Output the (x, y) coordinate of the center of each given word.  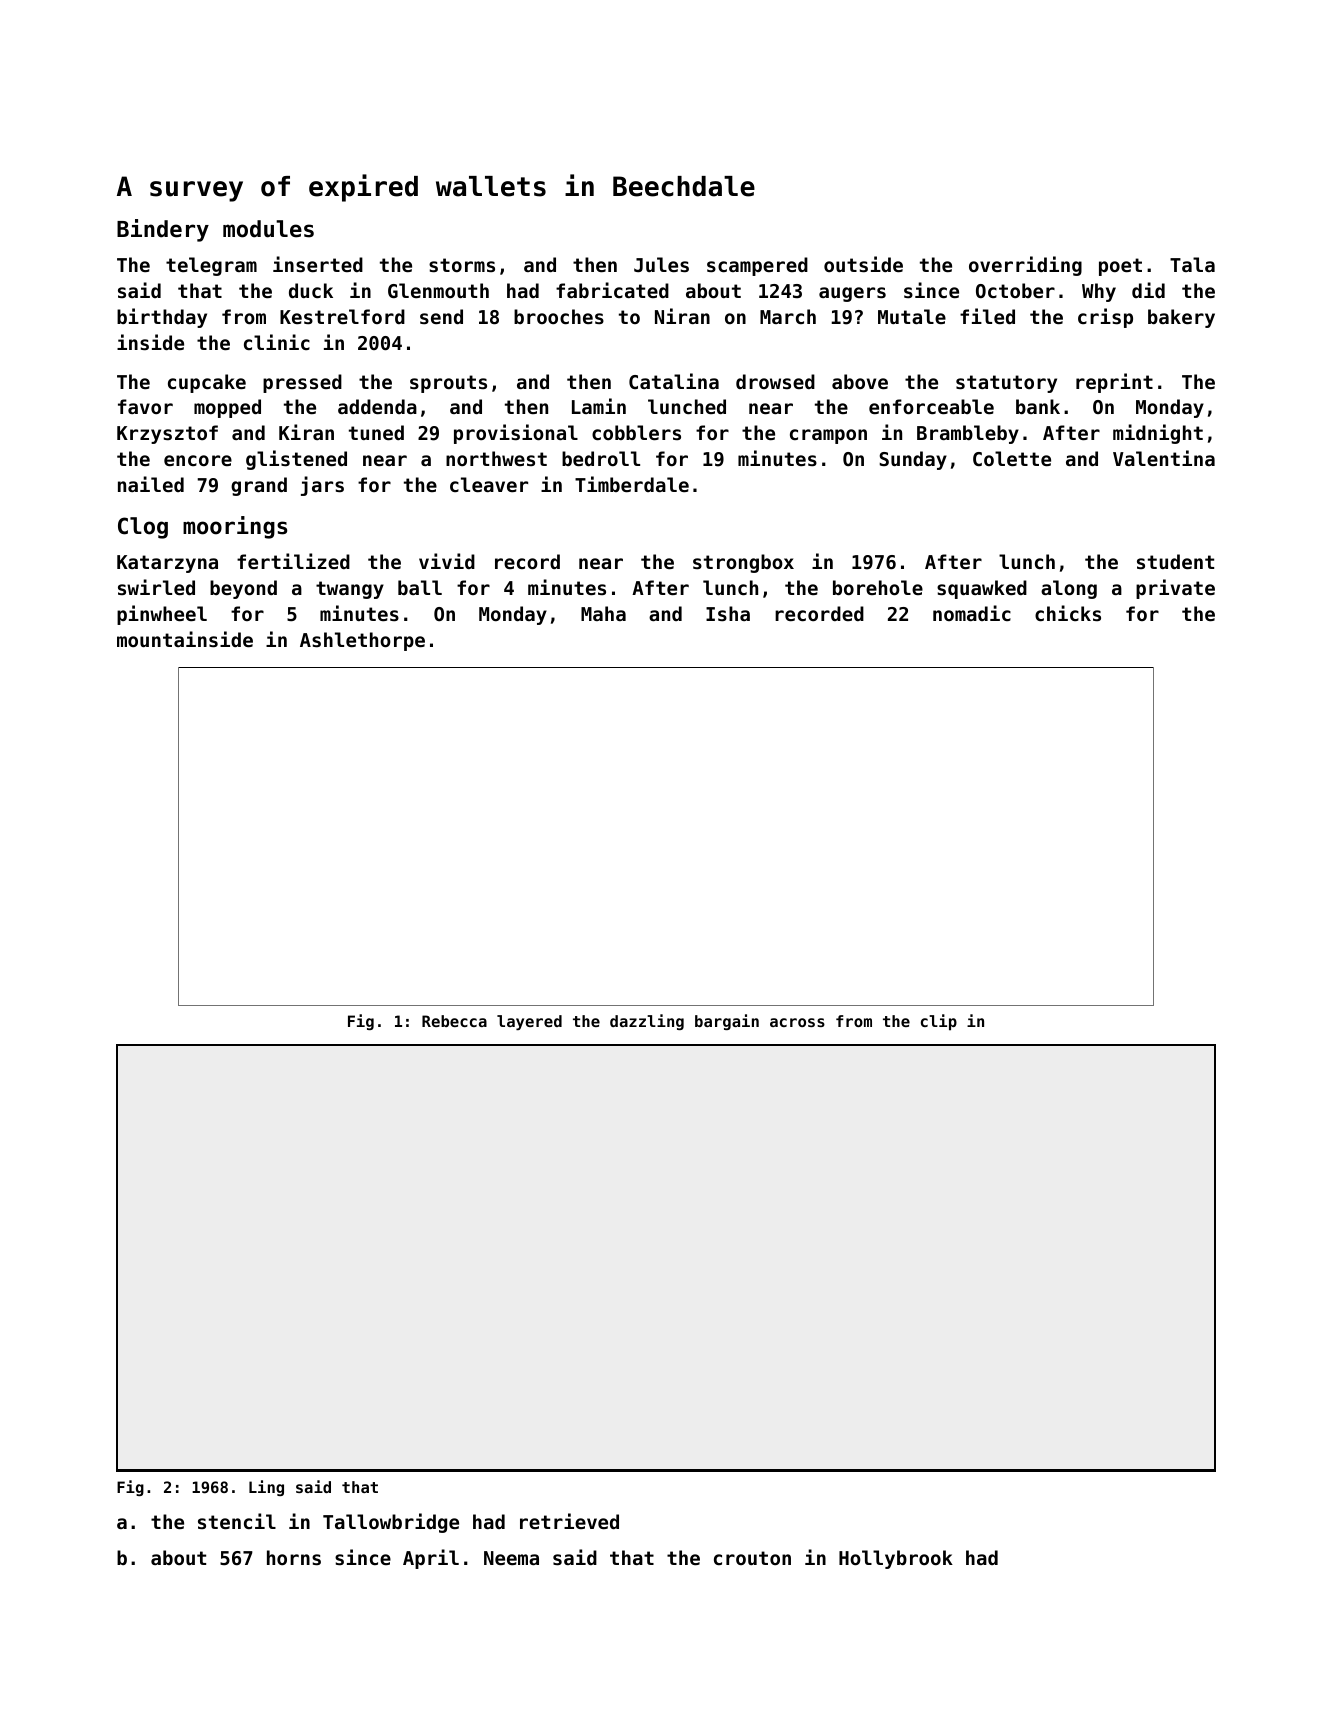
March (788, 316)
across (797, 1022)
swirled (156, 587)
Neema (511, 1558)
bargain (727, 1022)
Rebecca (454, 1021)
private (1175, 589)
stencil (237, 1521)
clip (939, 1022)
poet (1120, 267)
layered (529, 1022)
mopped (227, 408)
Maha (603, 613)
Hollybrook (896, 1559)
